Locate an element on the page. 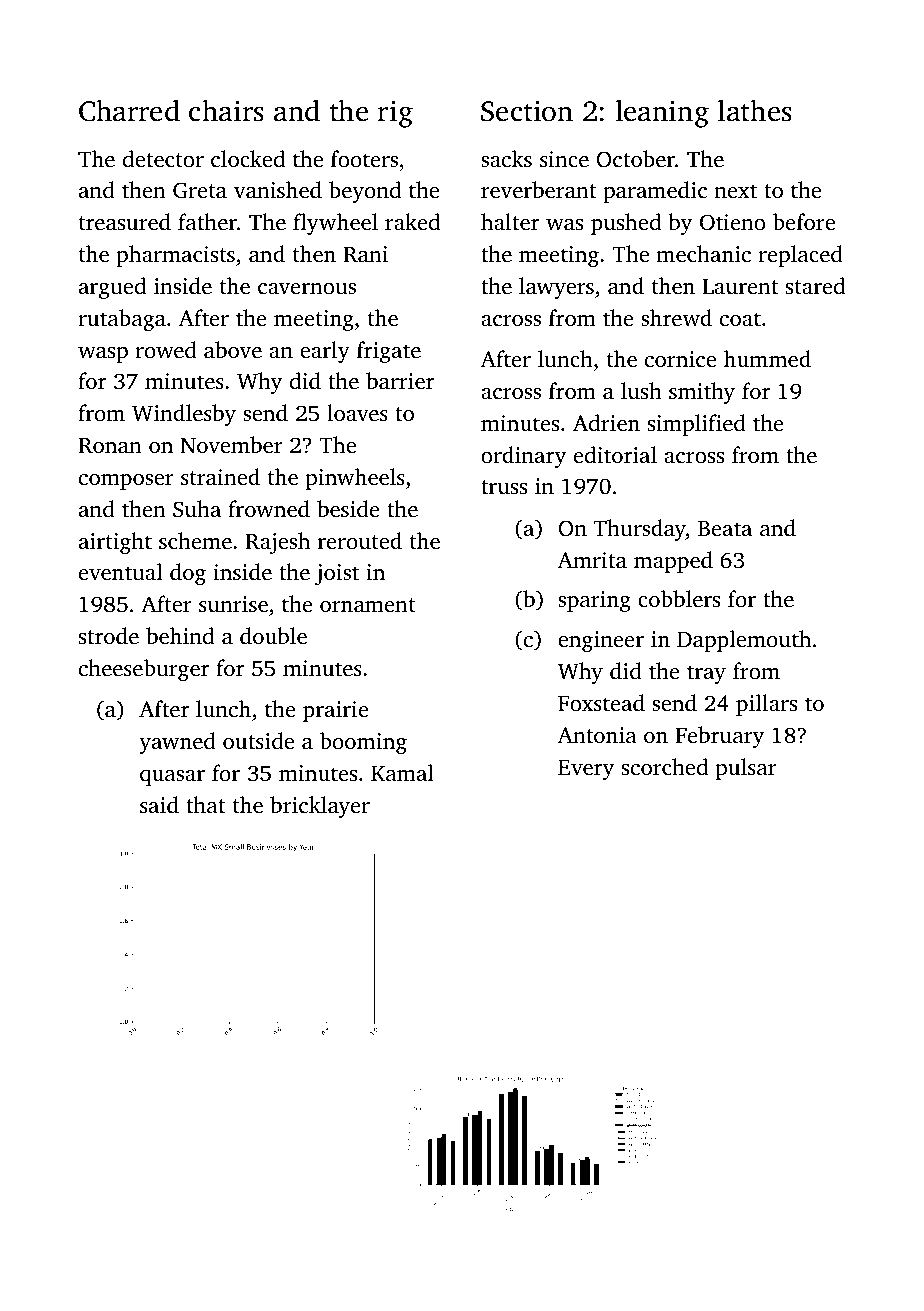 This image has height=1311, width=924. Every is located at coordinates (586, 770).
